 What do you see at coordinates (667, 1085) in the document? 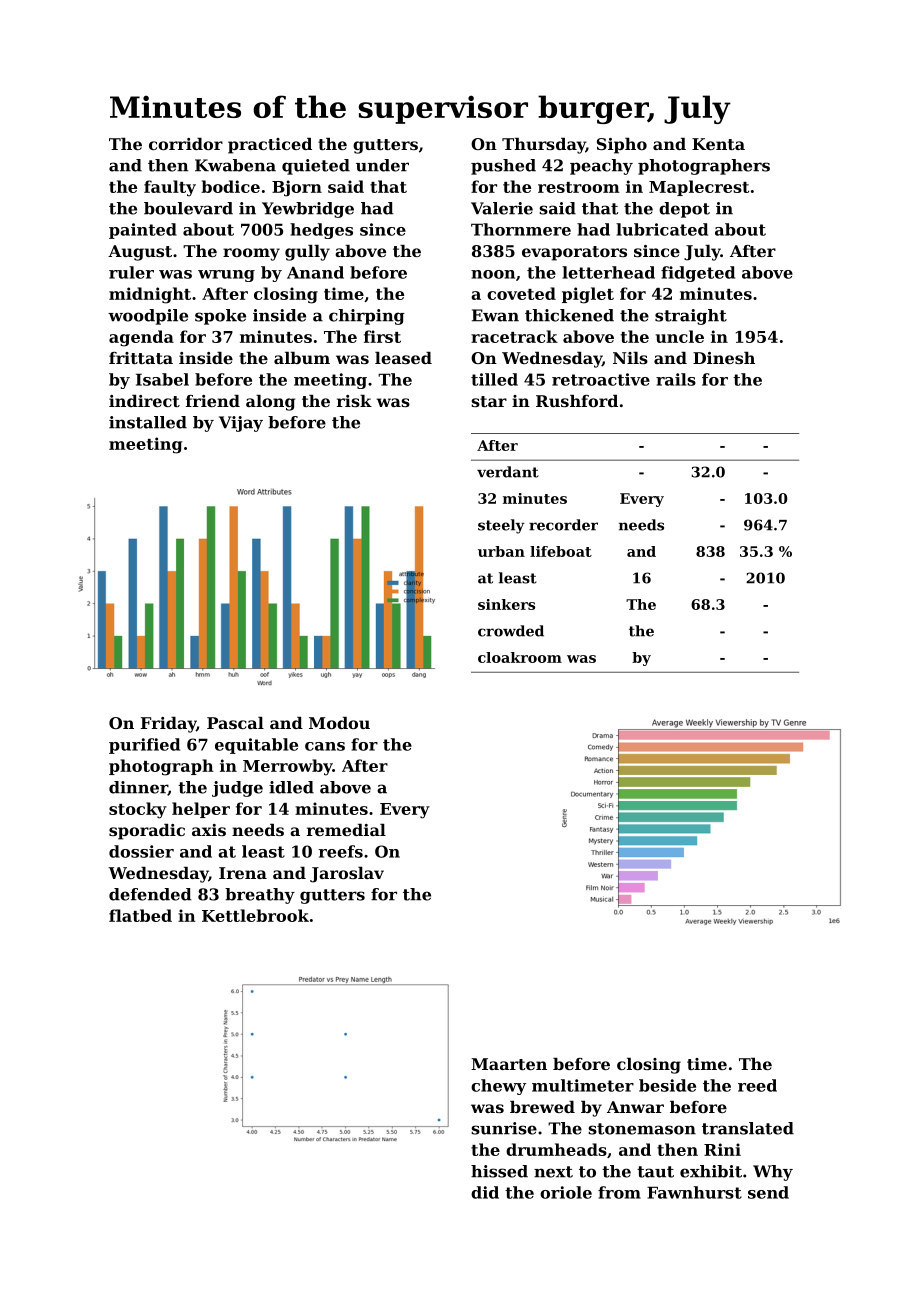
I see `beside` at bounding box center [667, 1085].
